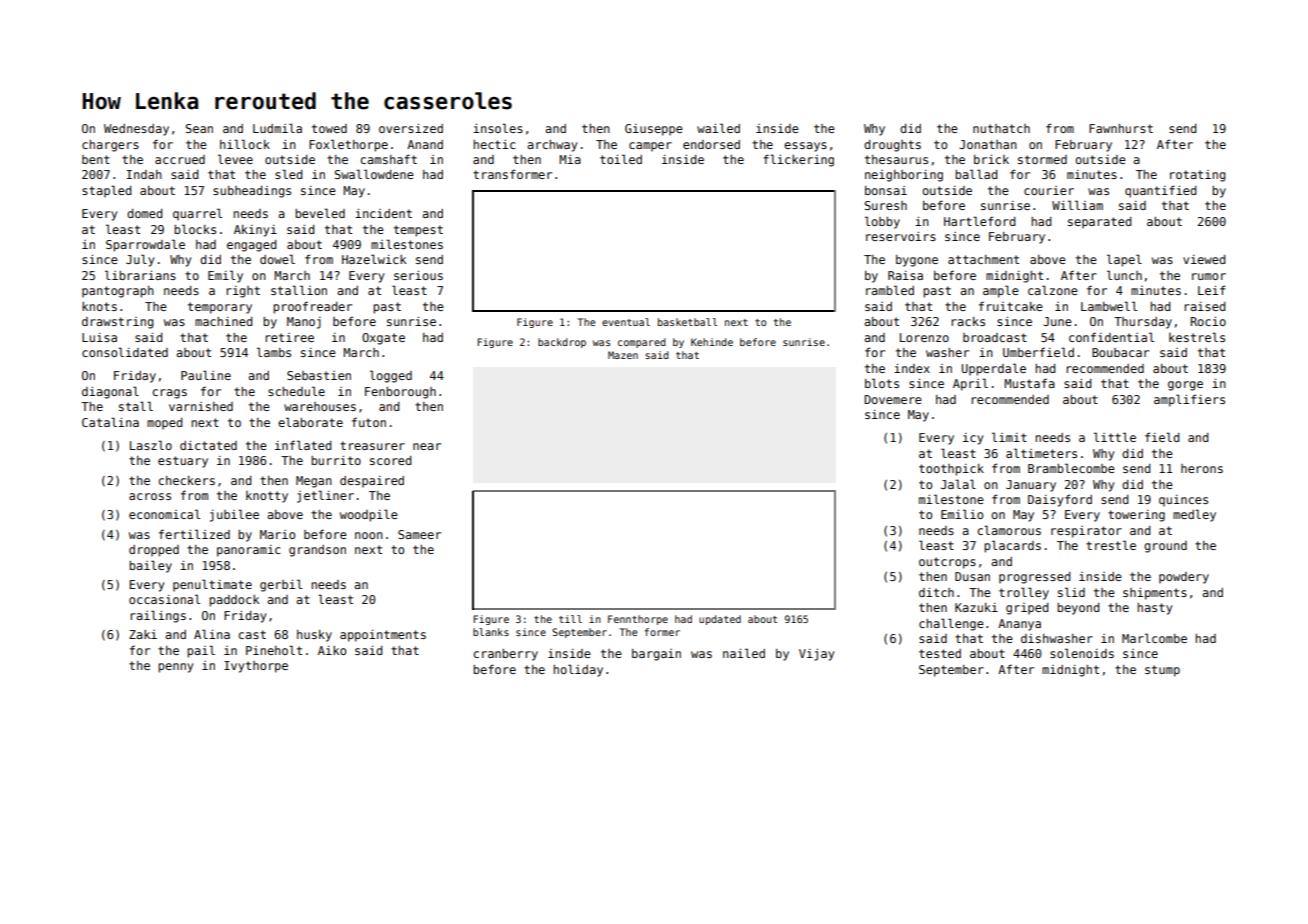 The width and height of the screenshot is (1308, 924). I want to click on bent, so click(96, 159).
